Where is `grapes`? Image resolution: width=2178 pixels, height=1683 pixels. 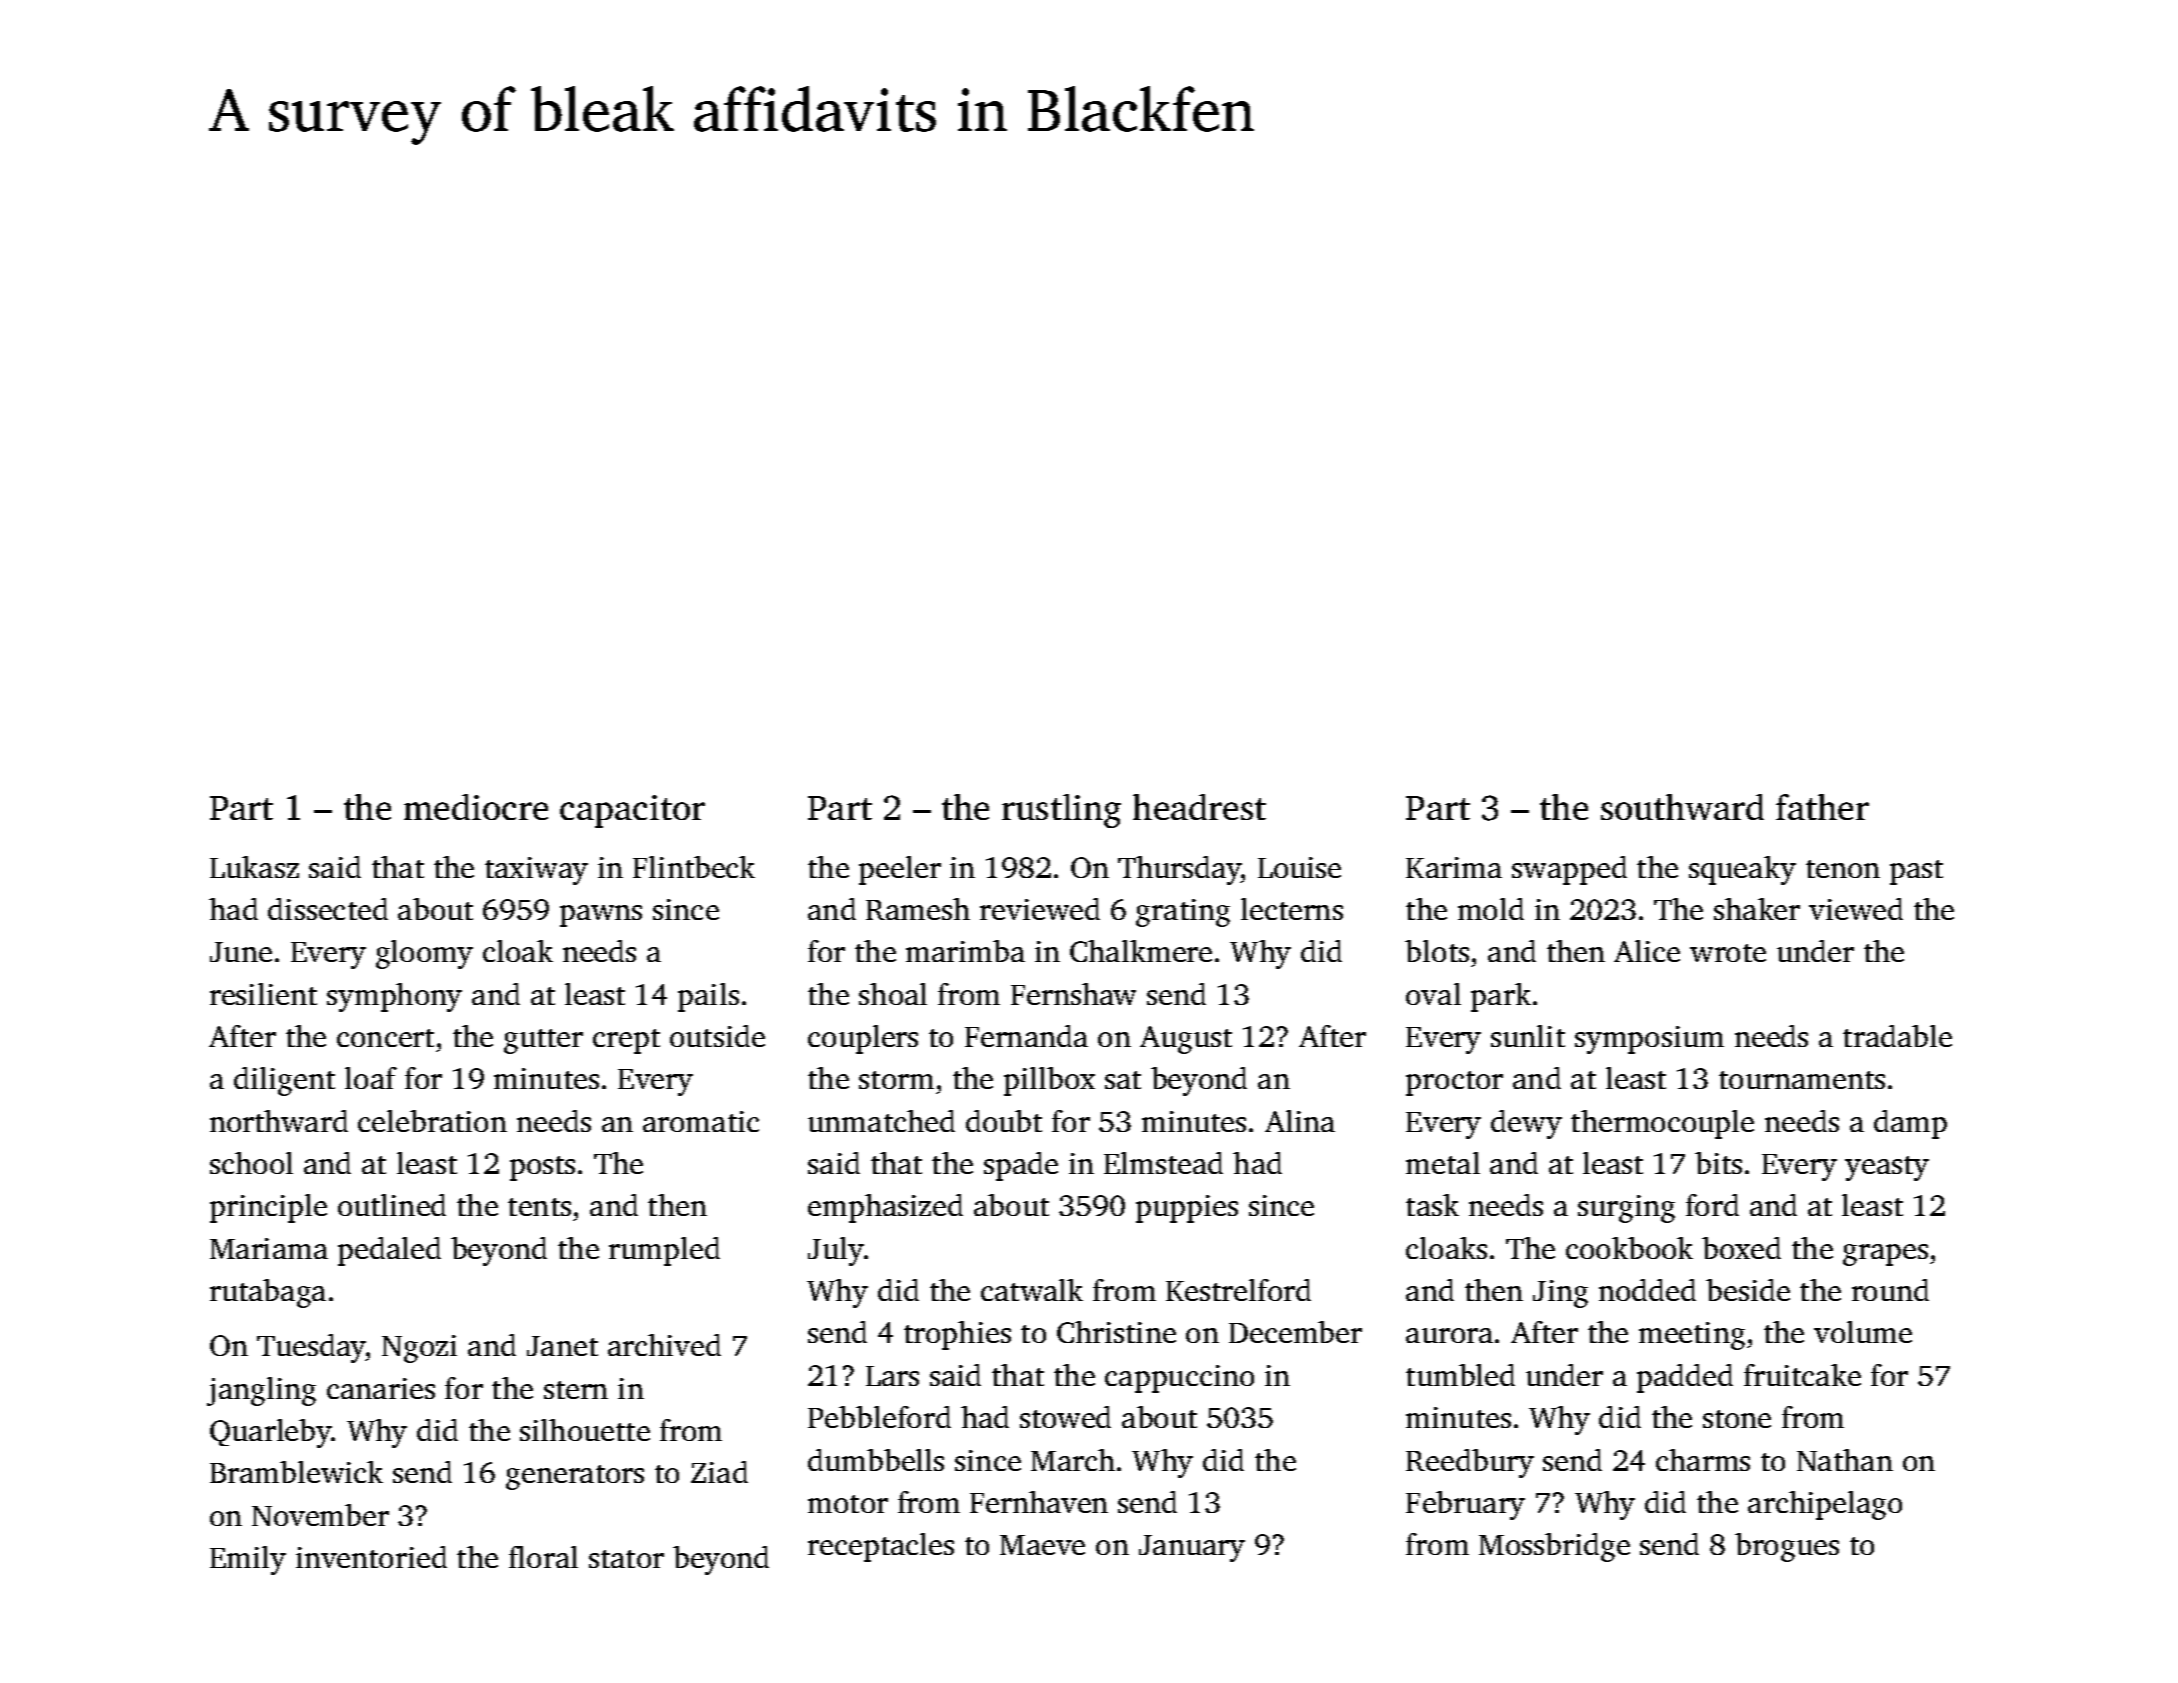 grapes is located at coordinates (1885, 1255).
